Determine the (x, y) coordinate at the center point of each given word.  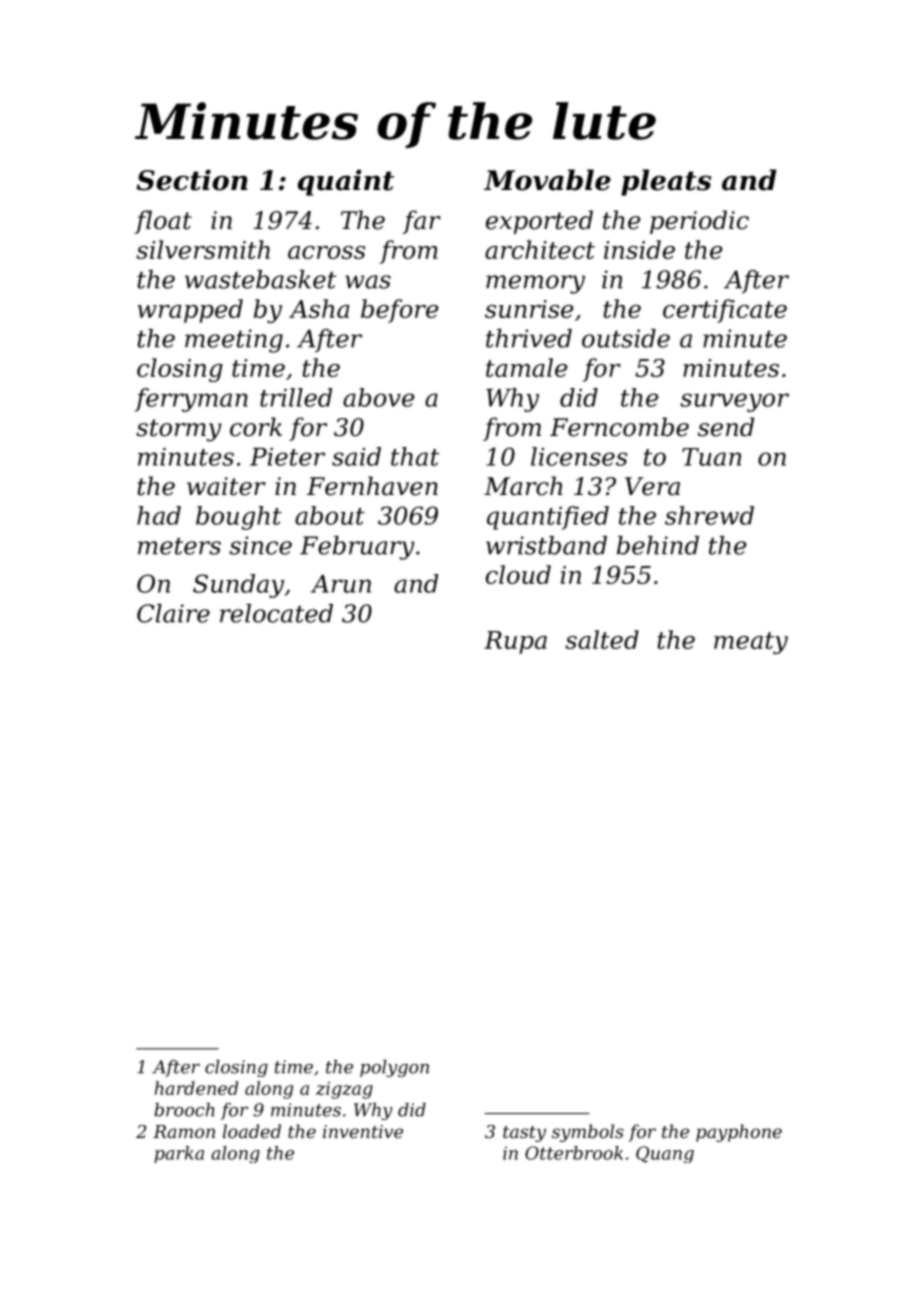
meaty (751, 643)
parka (179, 1154)
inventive (363, 1131)
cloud (518, 574)
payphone (739, 1133)
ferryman (191, 400)
